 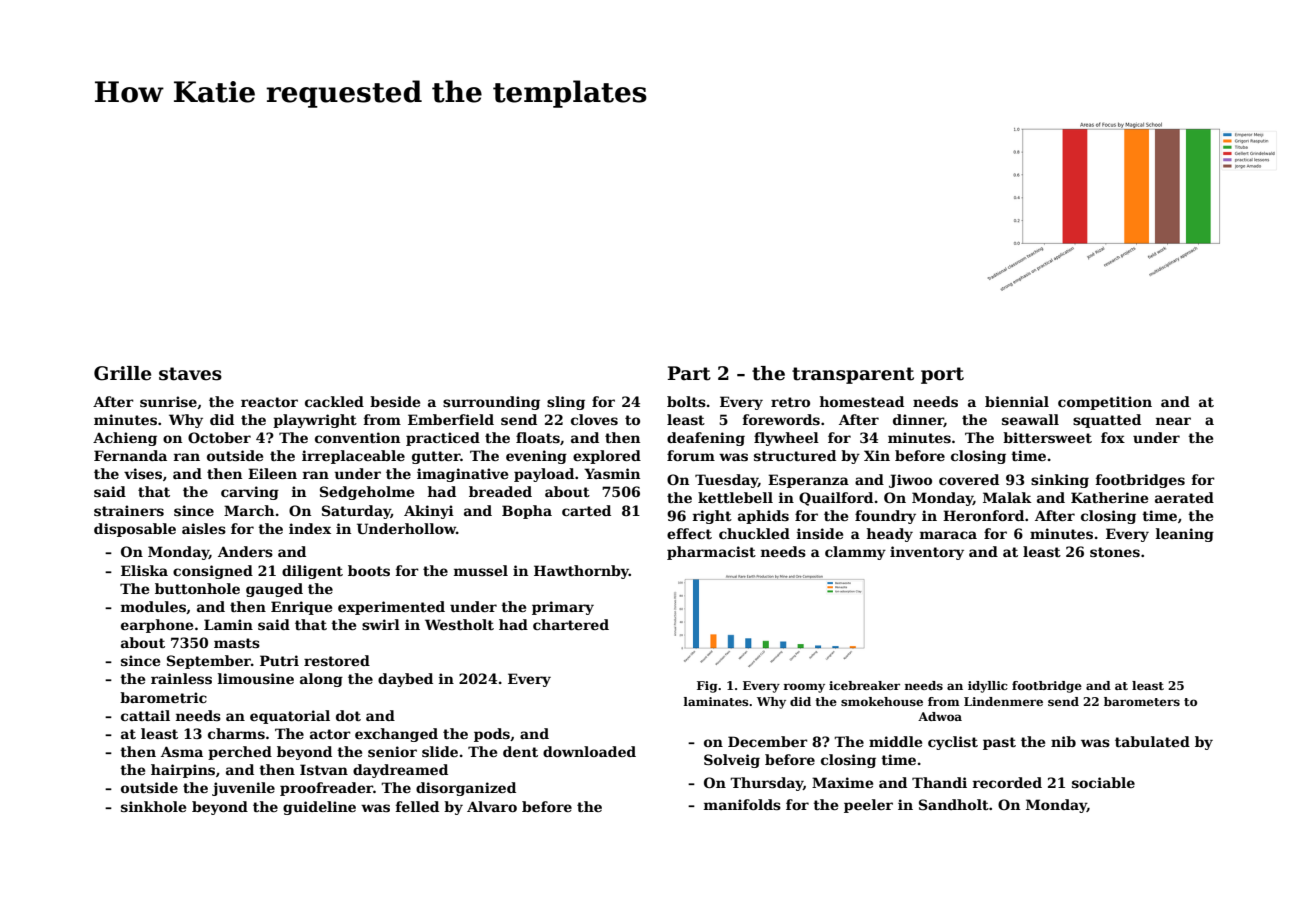 What do you see at coordinates (144, 570) in the screenshot?
I see `Eliska` at bounding box center [144, 570].
